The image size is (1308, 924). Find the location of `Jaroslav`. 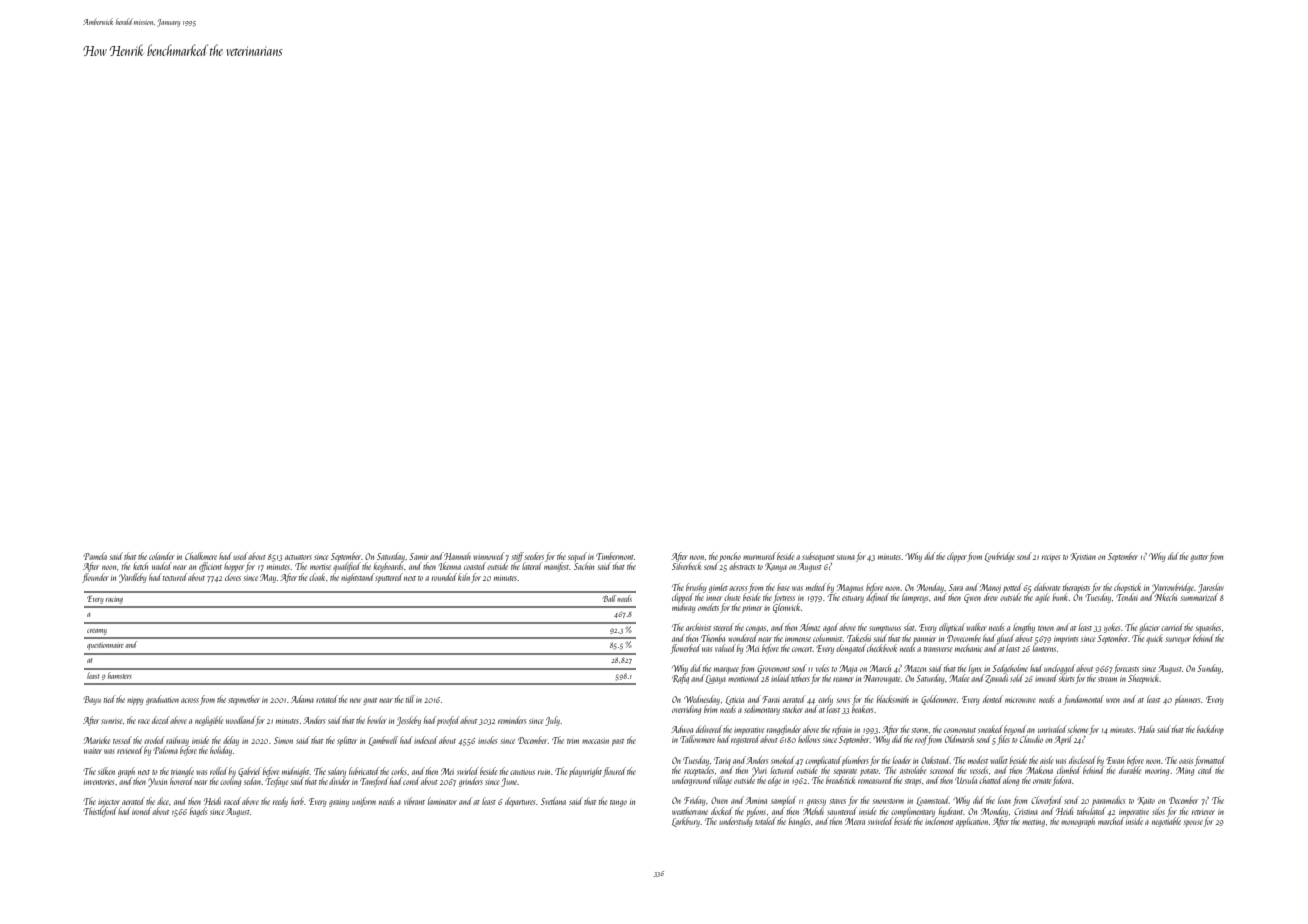

Jaroslav is located at coordinates (1211, 588).
